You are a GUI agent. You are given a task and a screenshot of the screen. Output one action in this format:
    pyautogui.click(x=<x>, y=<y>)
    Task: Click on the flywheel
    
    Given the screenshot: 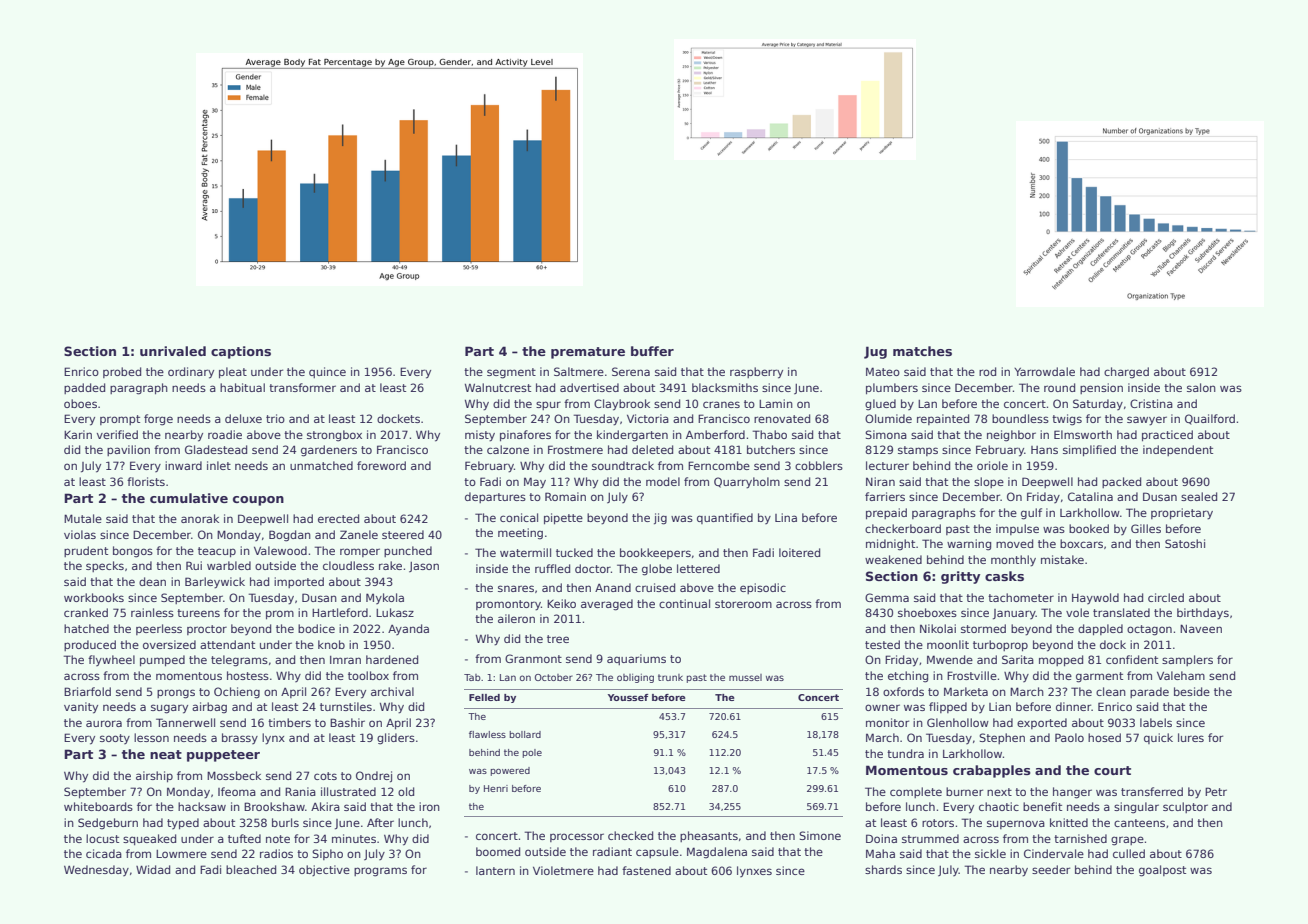 What is the action you would take?
    pyautogui.click(x=111, y=660)
